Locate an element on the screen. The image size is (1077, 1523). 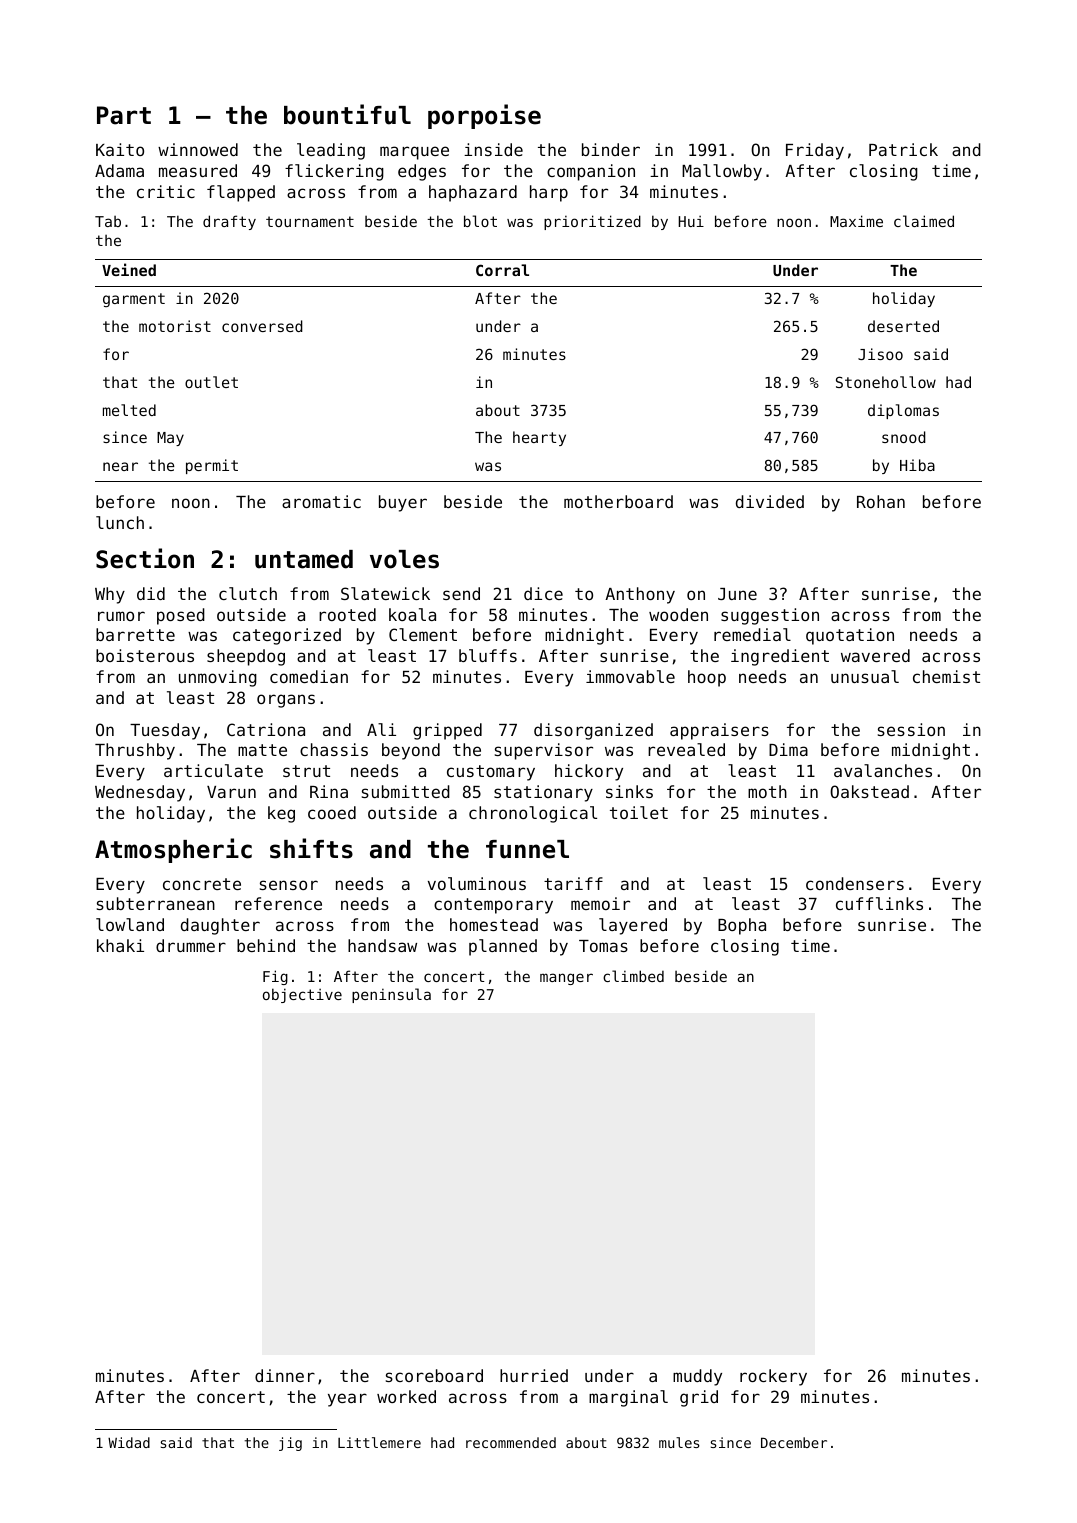
ingredient is located at coordinates (780, 657).
